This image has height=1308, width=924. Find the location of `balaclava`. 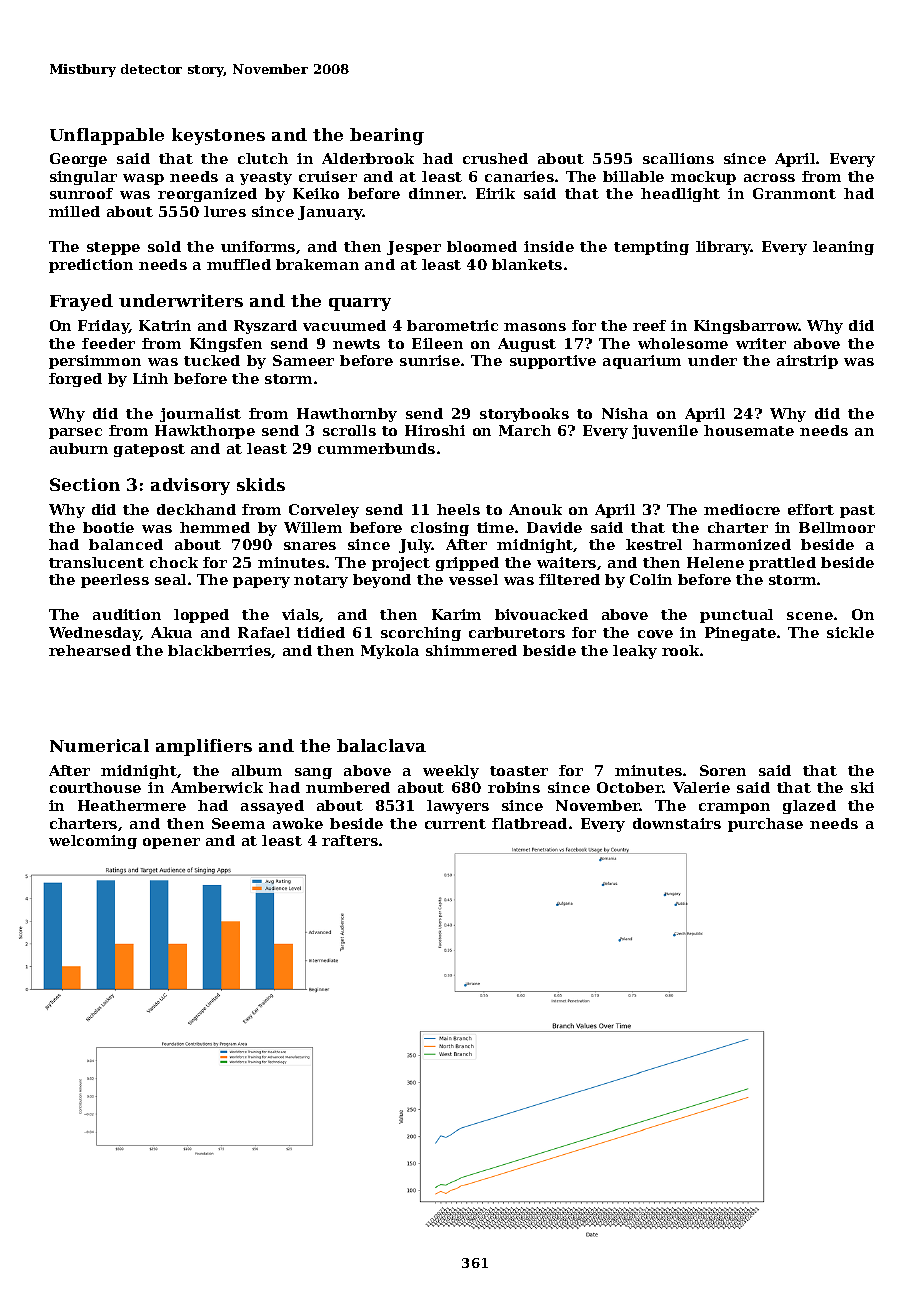

balaclava is located at coordinates (381, 745).
